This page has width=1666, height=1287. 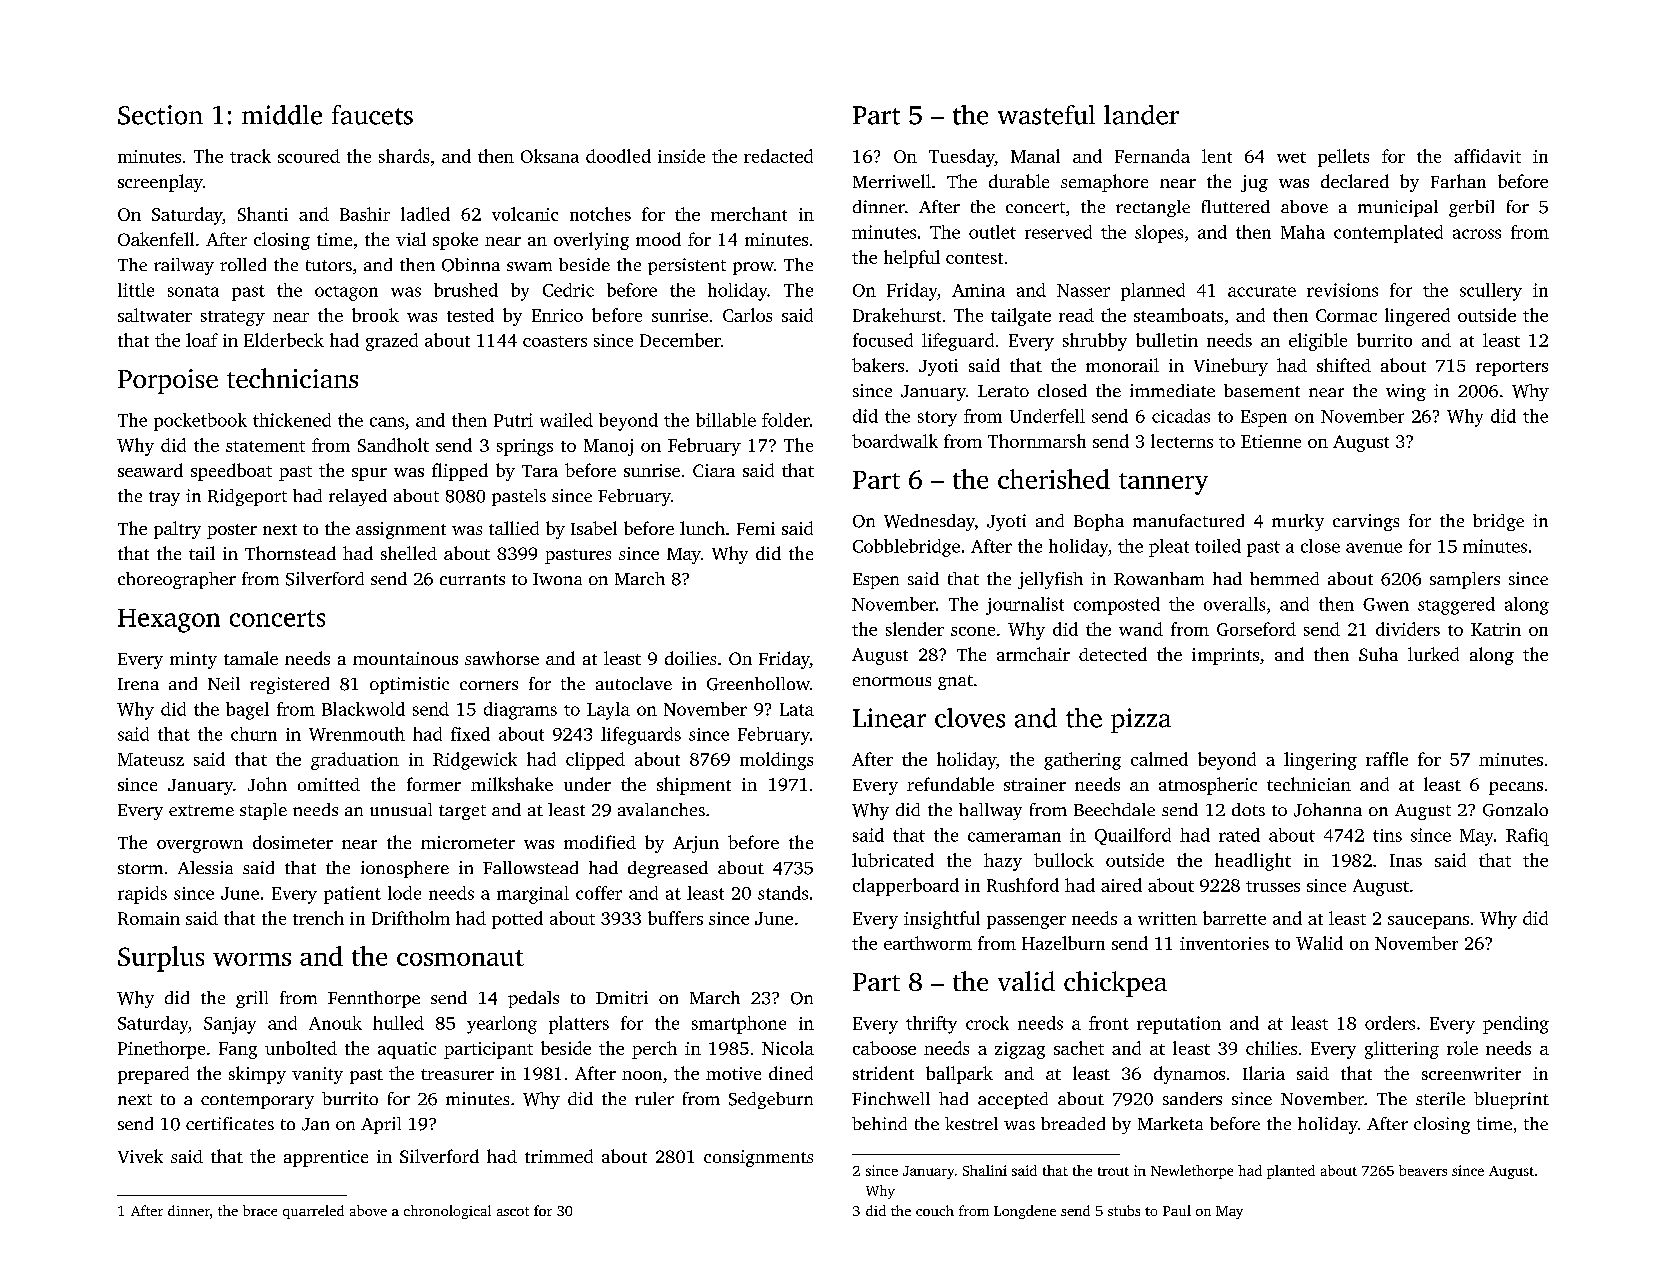 What do you see at coordinates (1188, 520) in the page?
I see `manufactured` at bounding box center [1188, 520].
